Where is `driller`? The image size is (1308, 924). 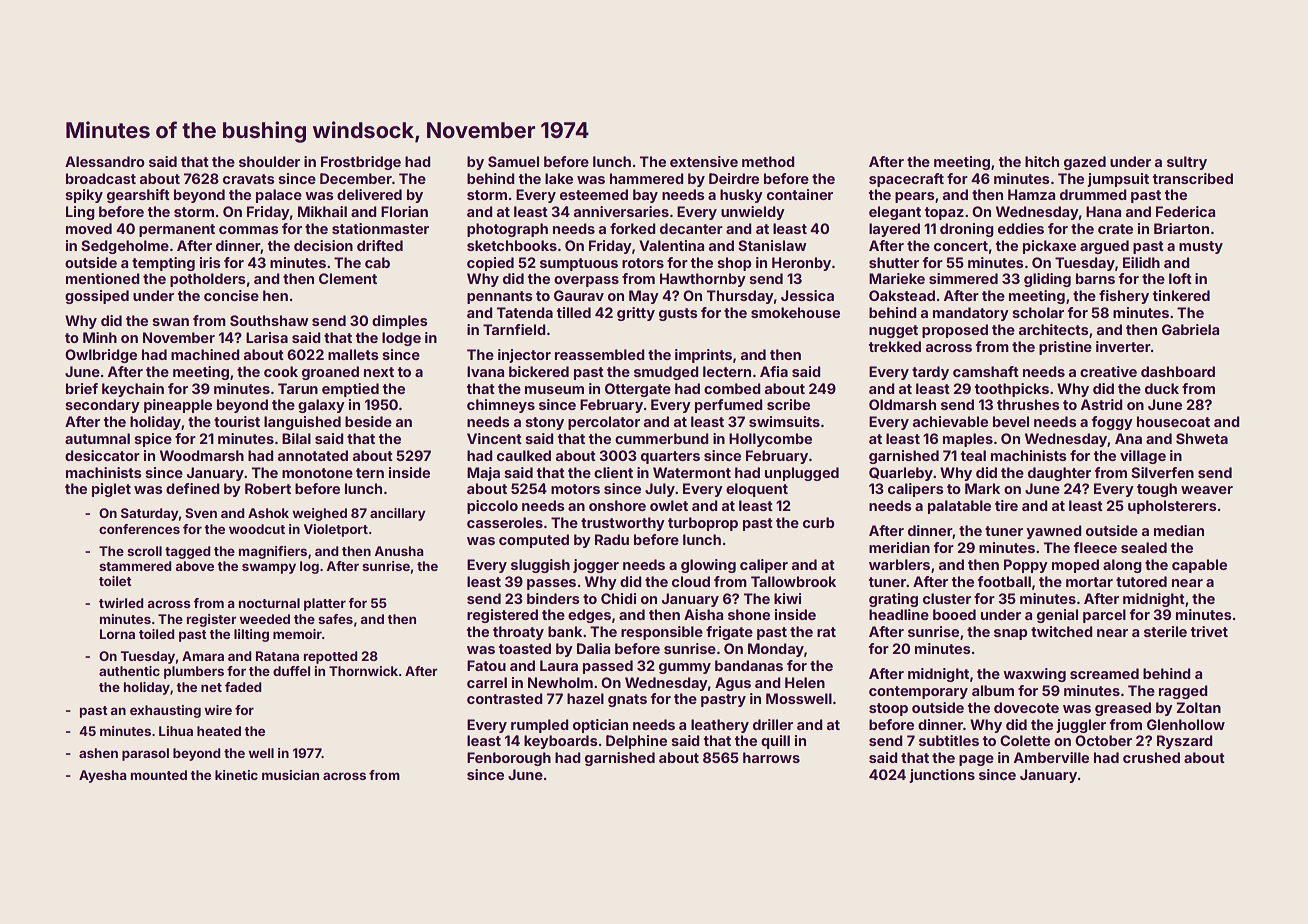 driller is located at coordinates (773, 724).
